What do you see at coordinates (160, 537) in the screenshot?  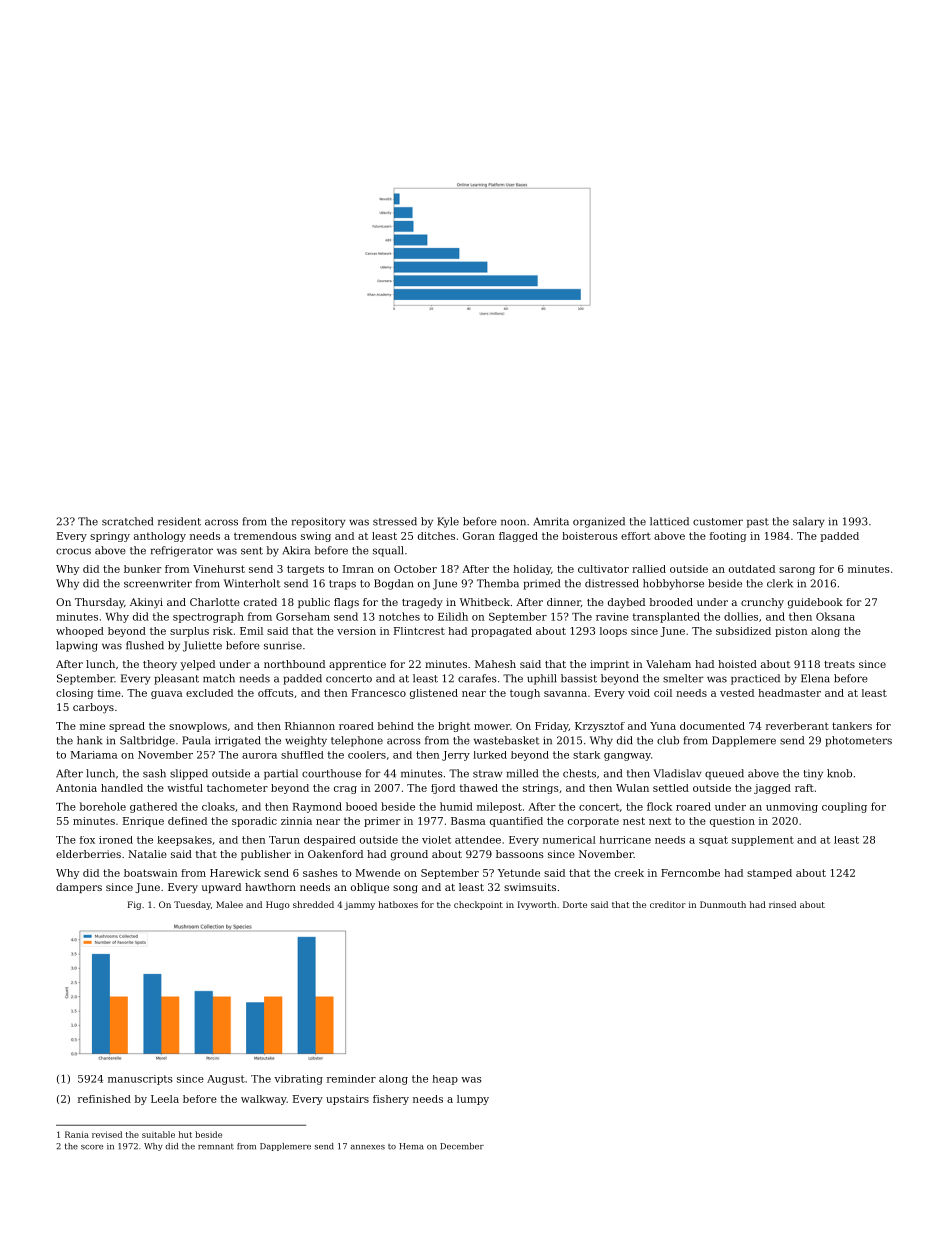 I see `anthology` at bounding box center [160, 537].
